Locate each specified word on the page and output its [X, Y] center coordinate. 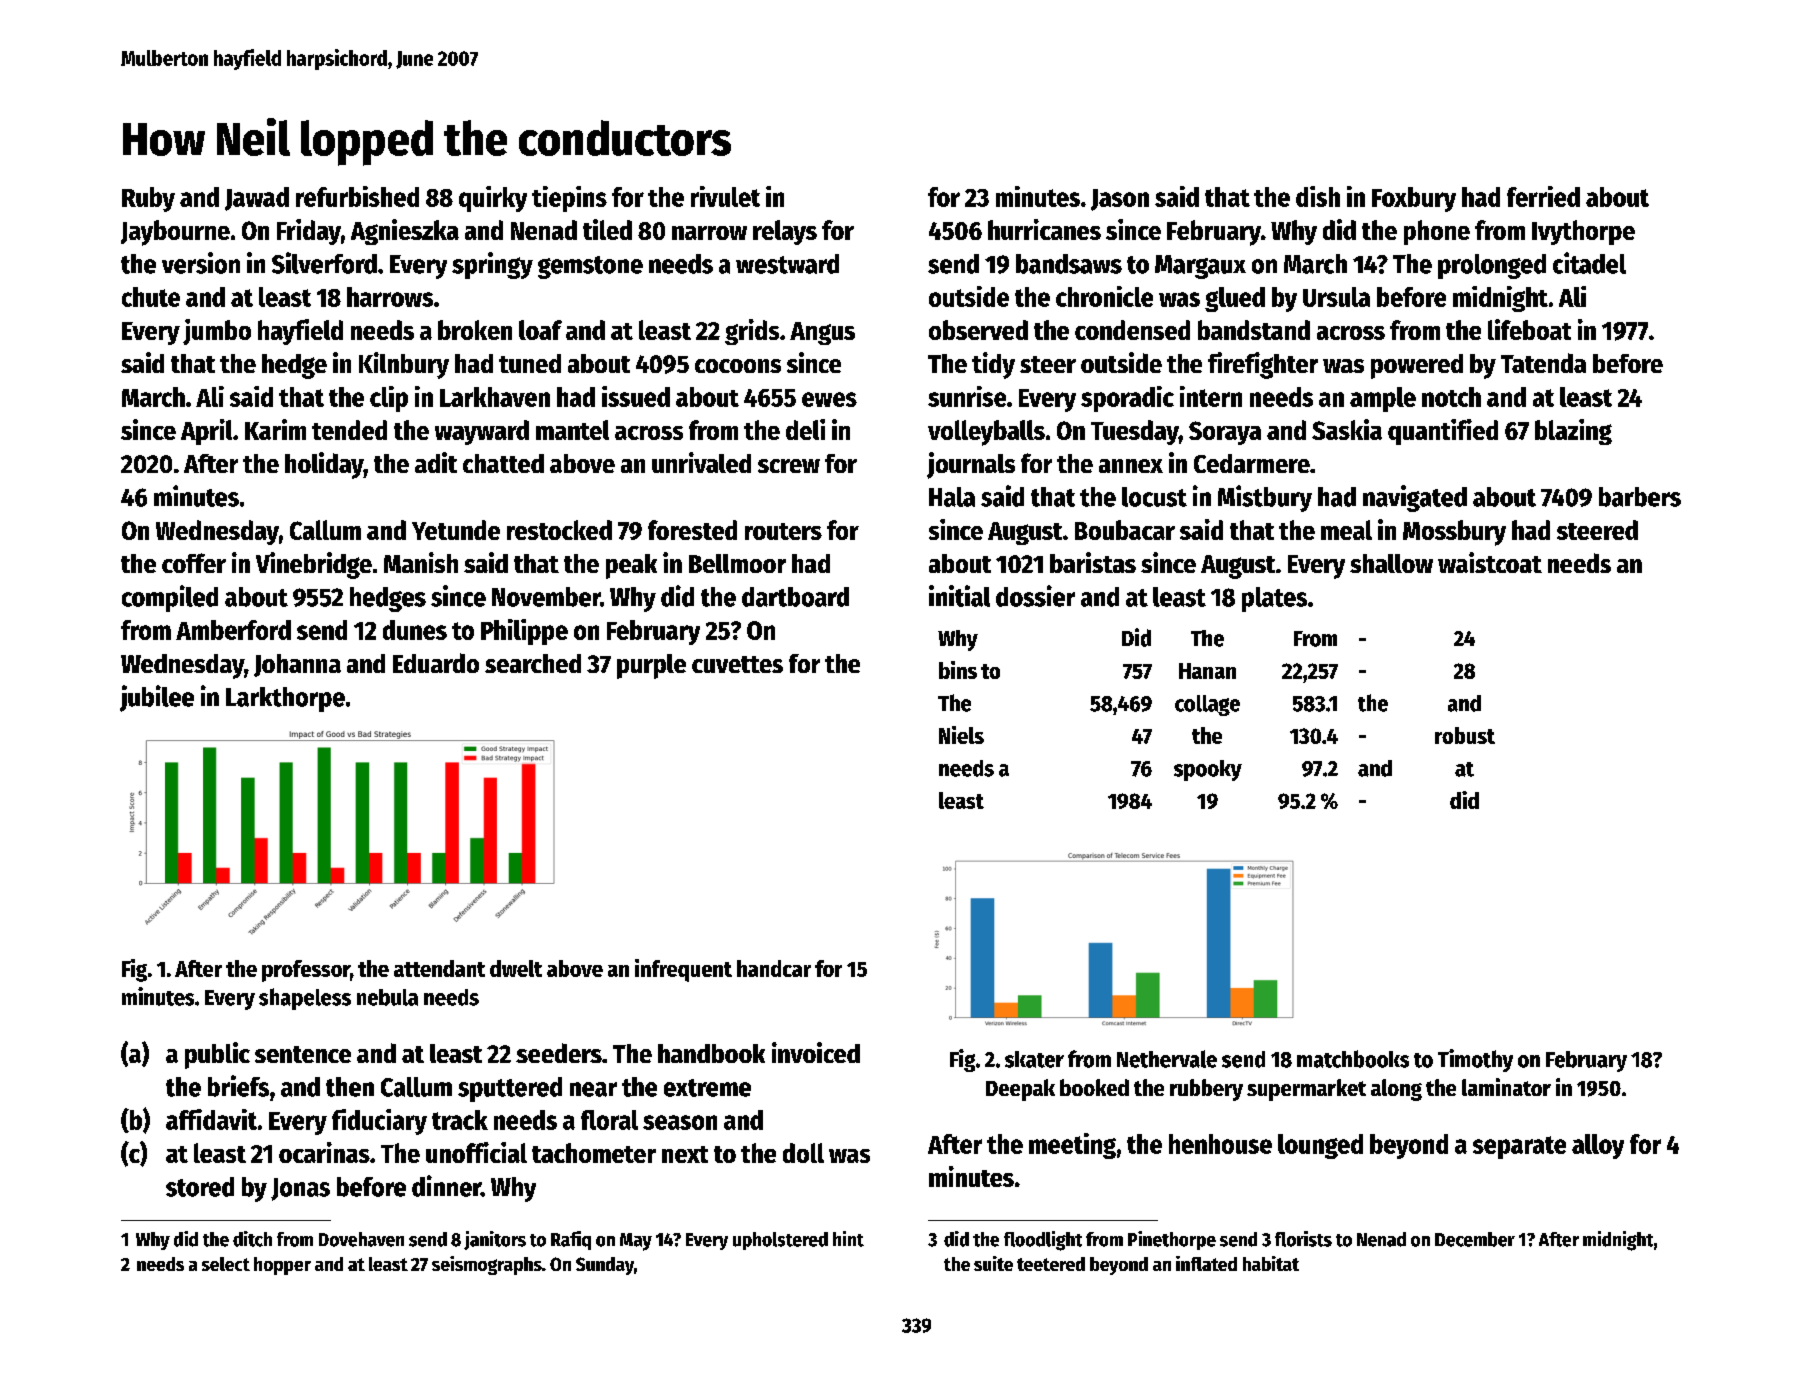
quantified [1443, 432]
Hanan [1207, 671]
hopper [282, 1266]
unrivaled [701, 462]
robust [1465, 735]
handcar [774, 968]
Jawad [257, 199]
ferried [1543, 196]
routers [783, 531]
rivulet [725, 196]
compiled [170, 598]
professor [306, 971]
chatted [503, 463]
